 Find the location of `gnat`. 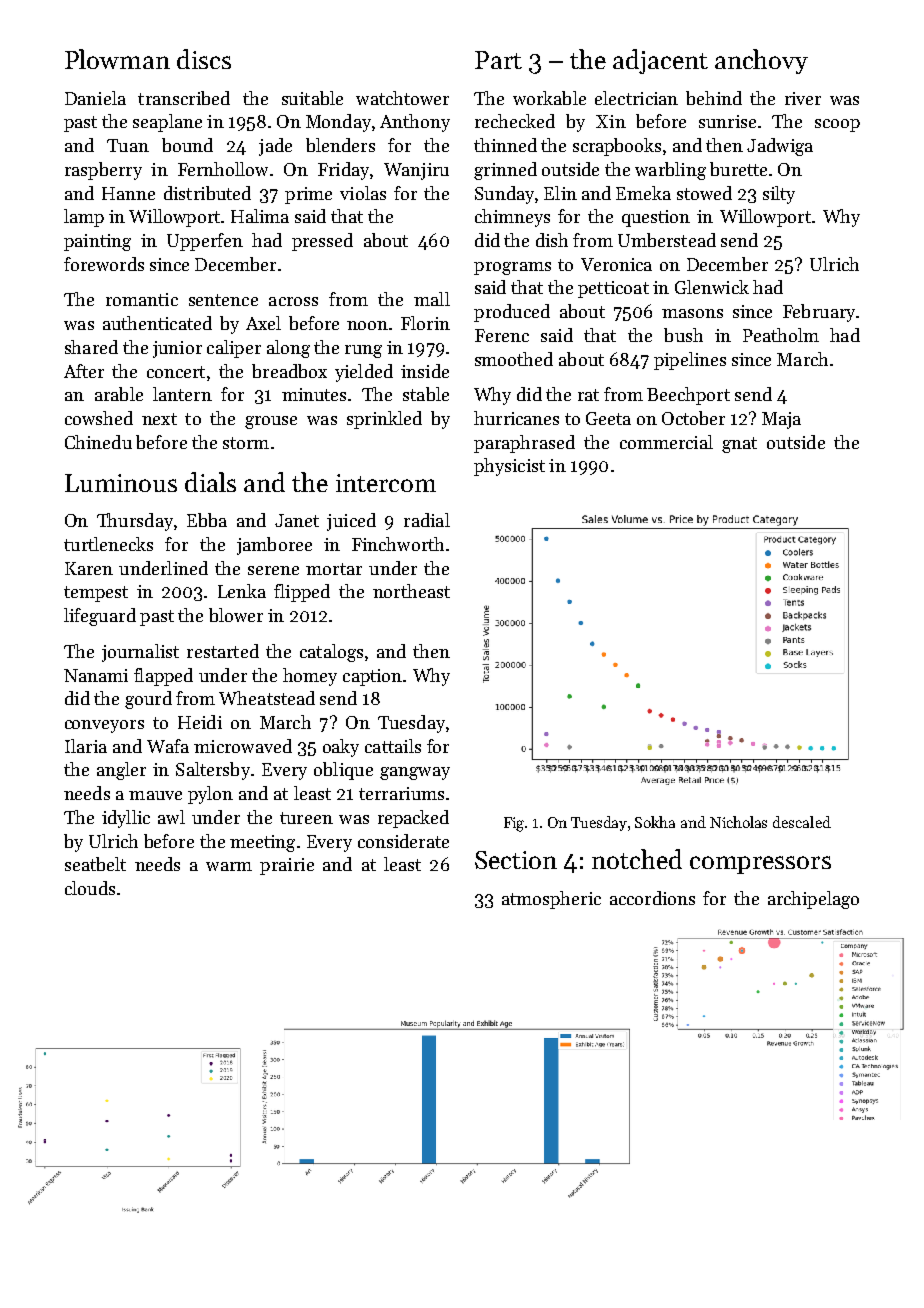

gnat is located at coordinates (739, 445).
